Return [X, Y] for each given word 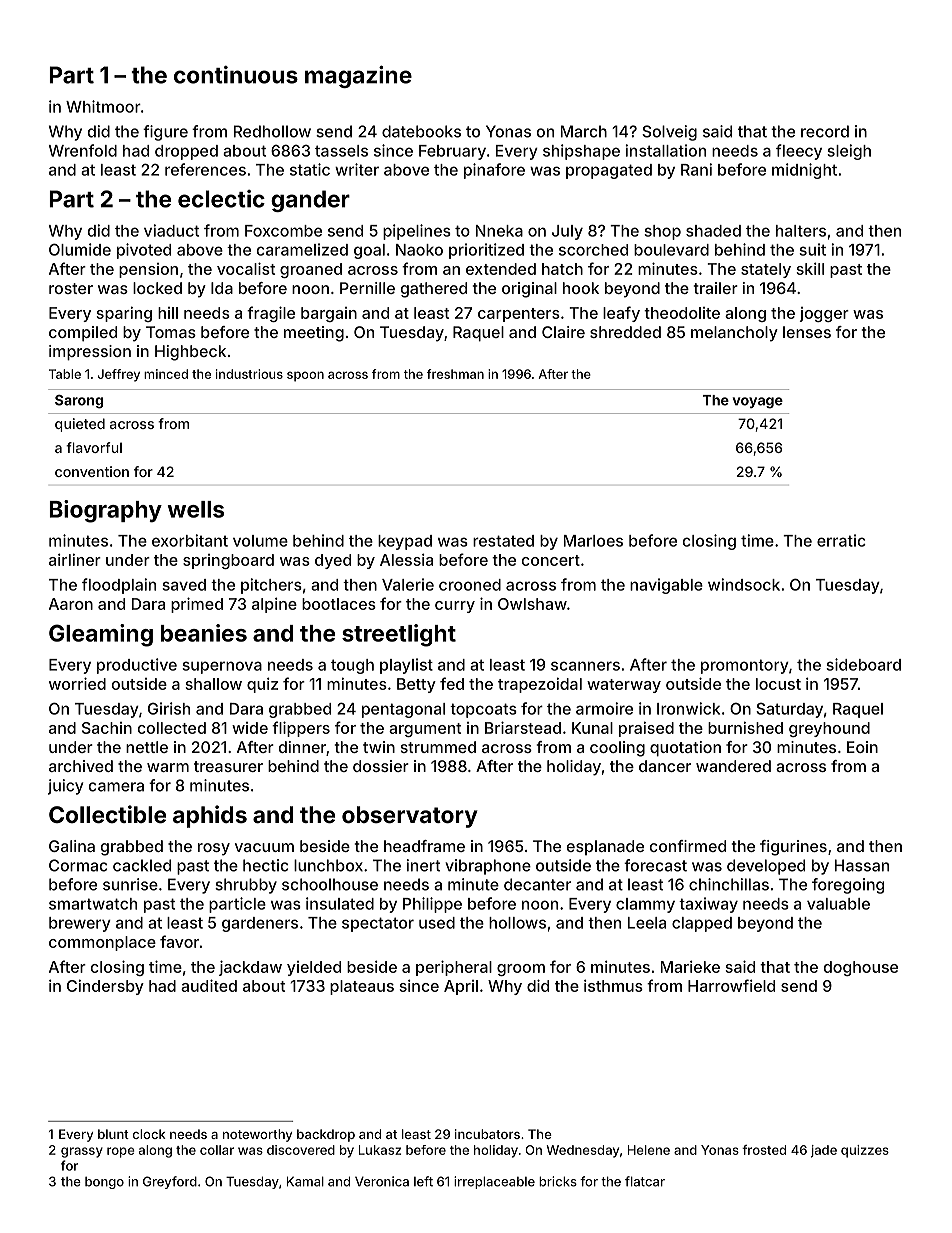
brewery [80, 924]
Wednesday [583, 1151]
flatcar [645, 1181]
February [452, 152]
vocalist [246, 268]
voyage [758, 403]
